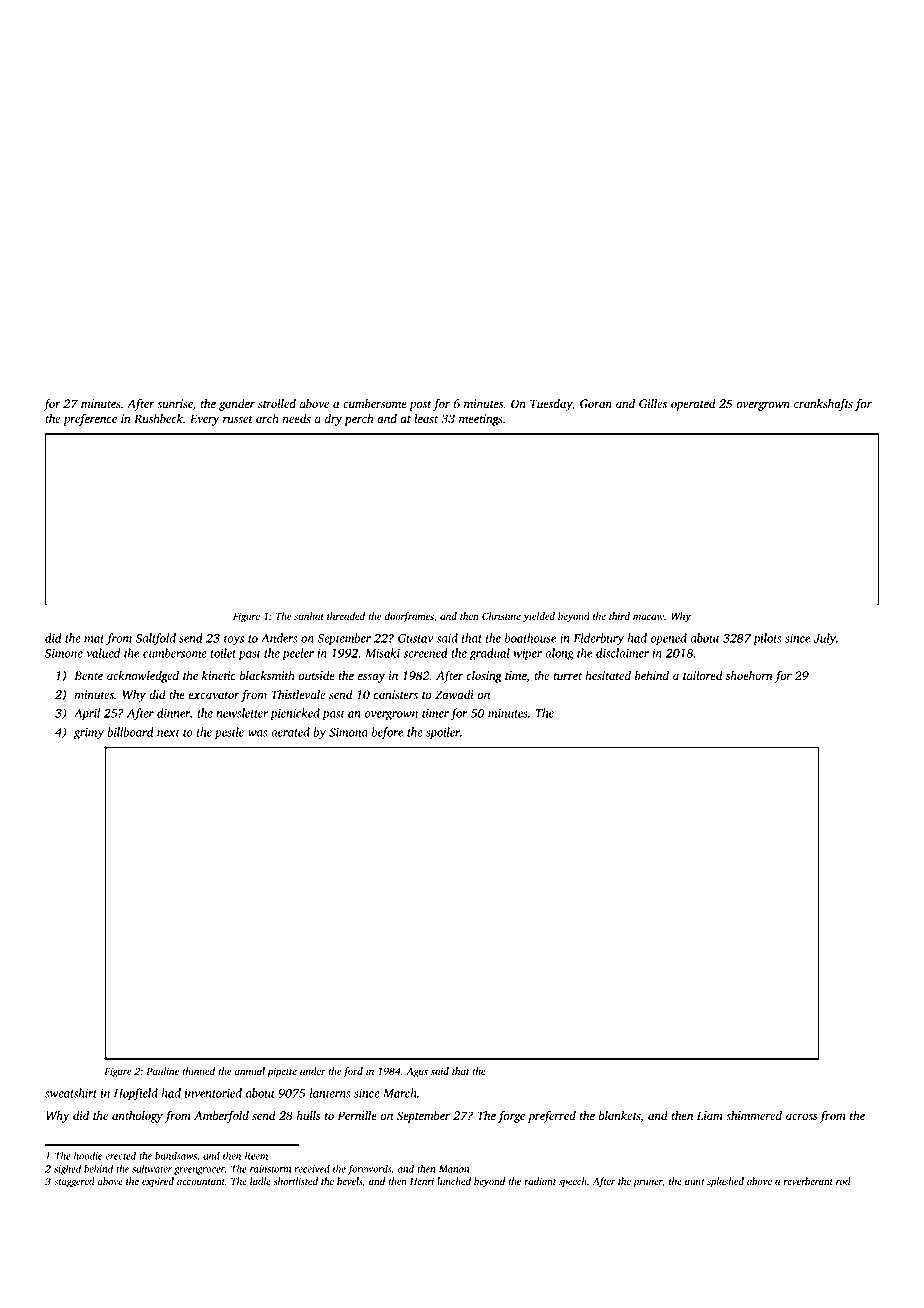  What do you see at coordinates (703, 676) in the page?
I see `tailored` at bounding box center [703, 676].
